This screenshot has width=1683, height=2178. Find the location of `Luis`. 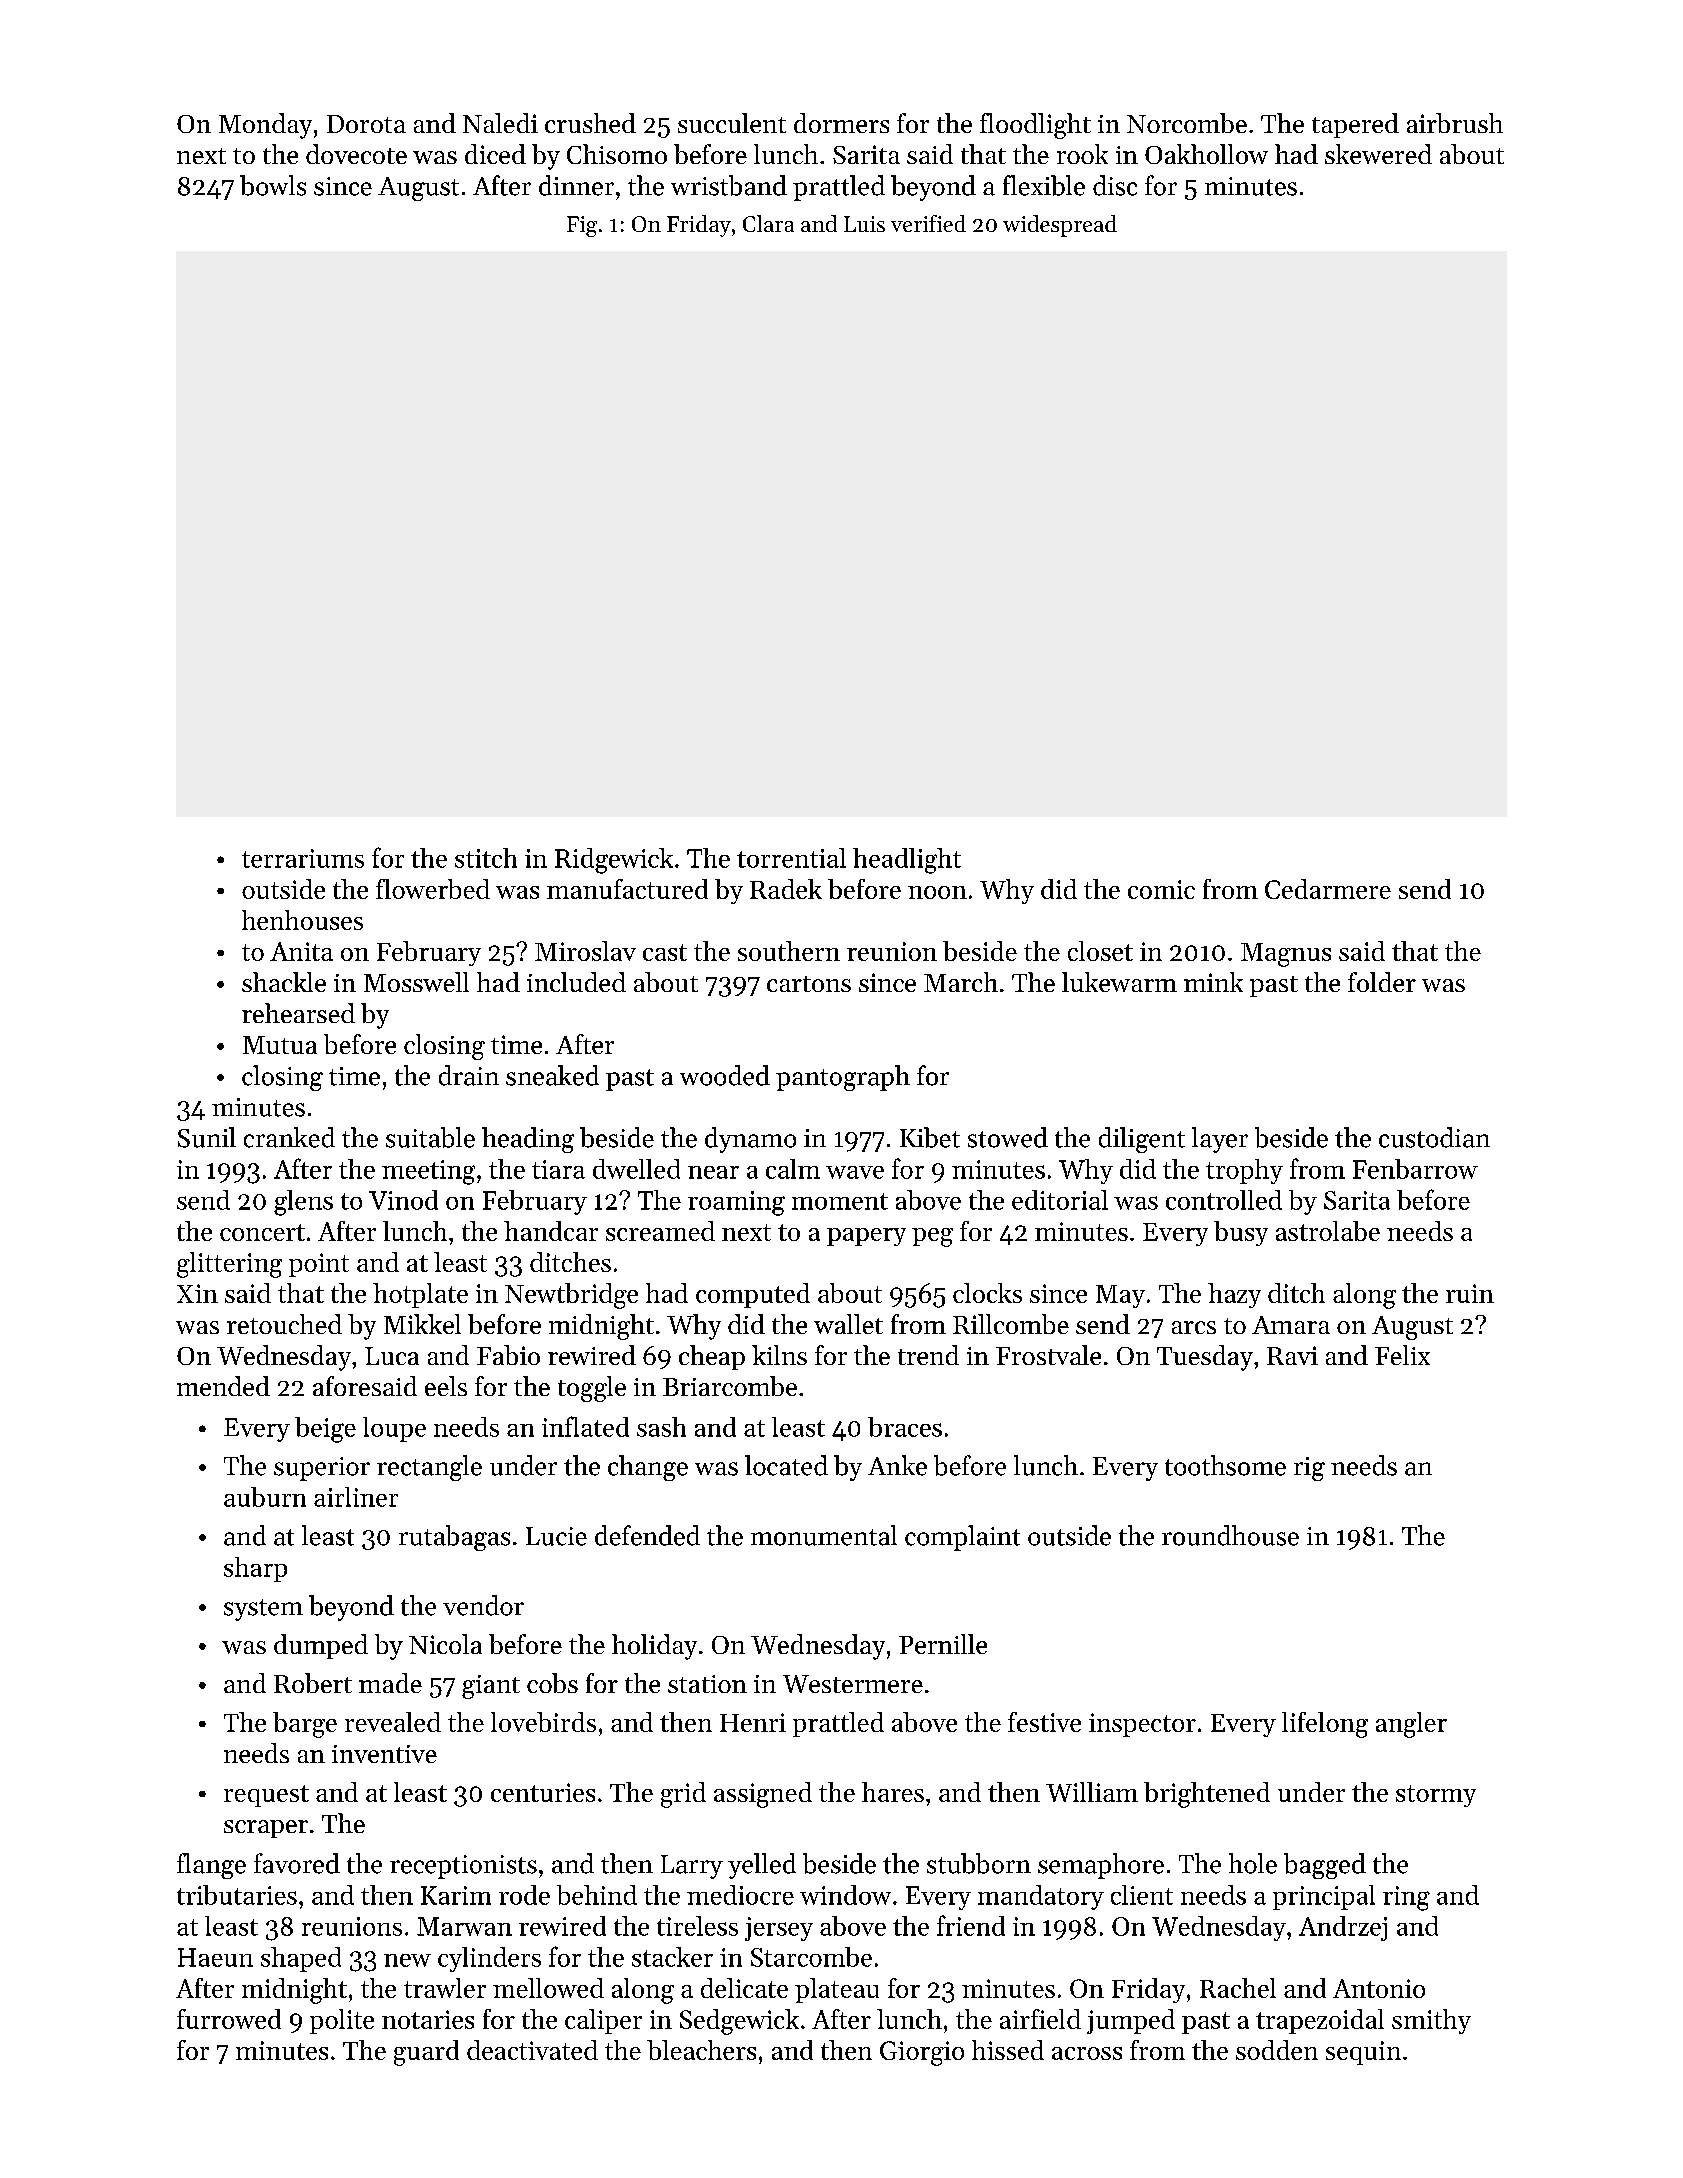

Luis is located at coordinates (864, 224).
